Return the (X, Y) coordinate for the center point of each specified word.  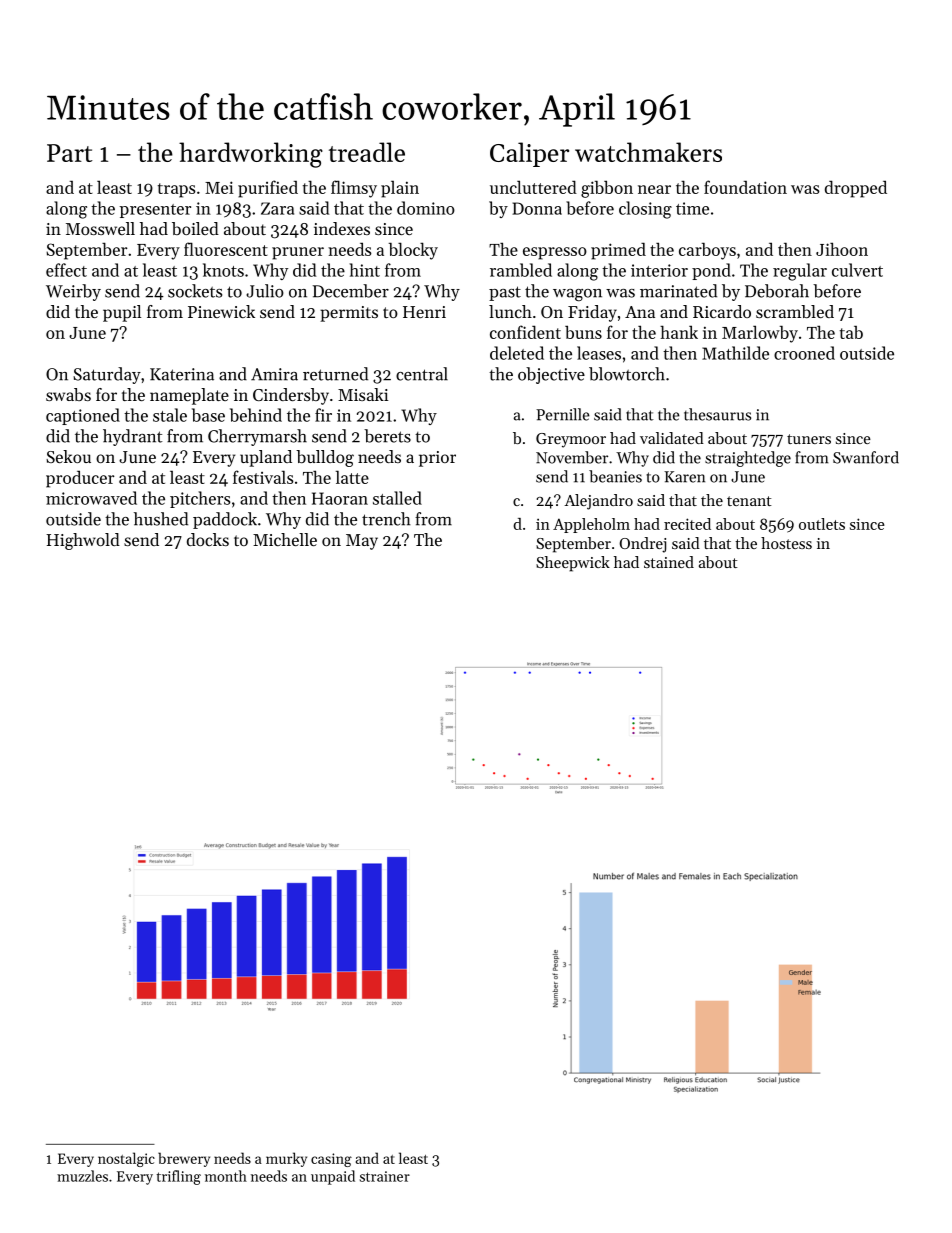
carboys (707, 251)
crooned (804, 353)
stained (669, 562)
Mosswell (100, 228)
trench (386, 519)
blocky (413, 251)
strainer (385, 1176)
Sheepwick (573, 564)
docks (208, 539)
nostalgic (126, 1159)
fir (323, 415)
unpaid (333, 1177)
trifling (178, 1177)
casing (331, 1160)
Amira (274, 374)
